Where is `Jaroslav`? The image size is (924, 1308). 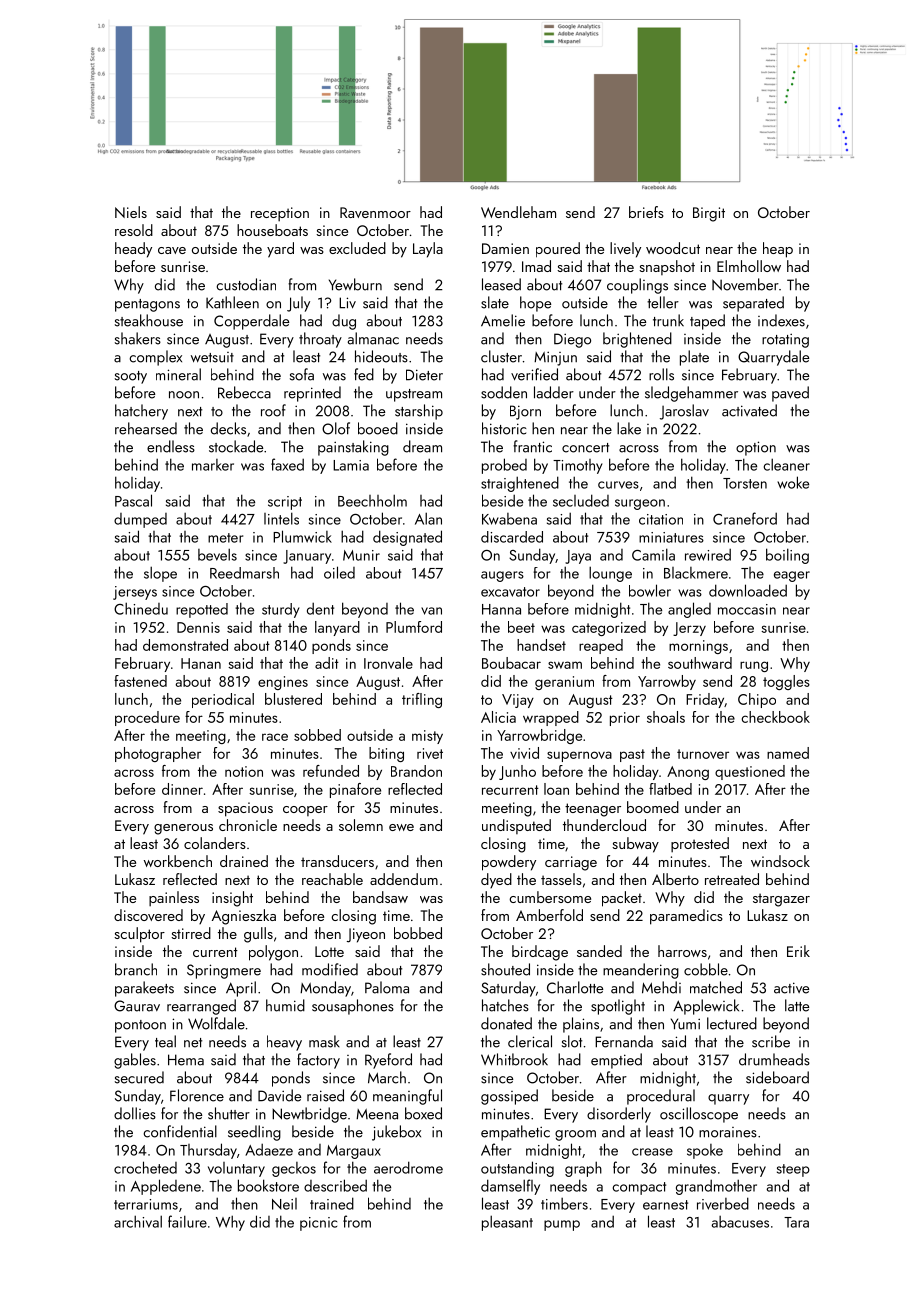
Jaroslav is located at coordinates (684, 412).
